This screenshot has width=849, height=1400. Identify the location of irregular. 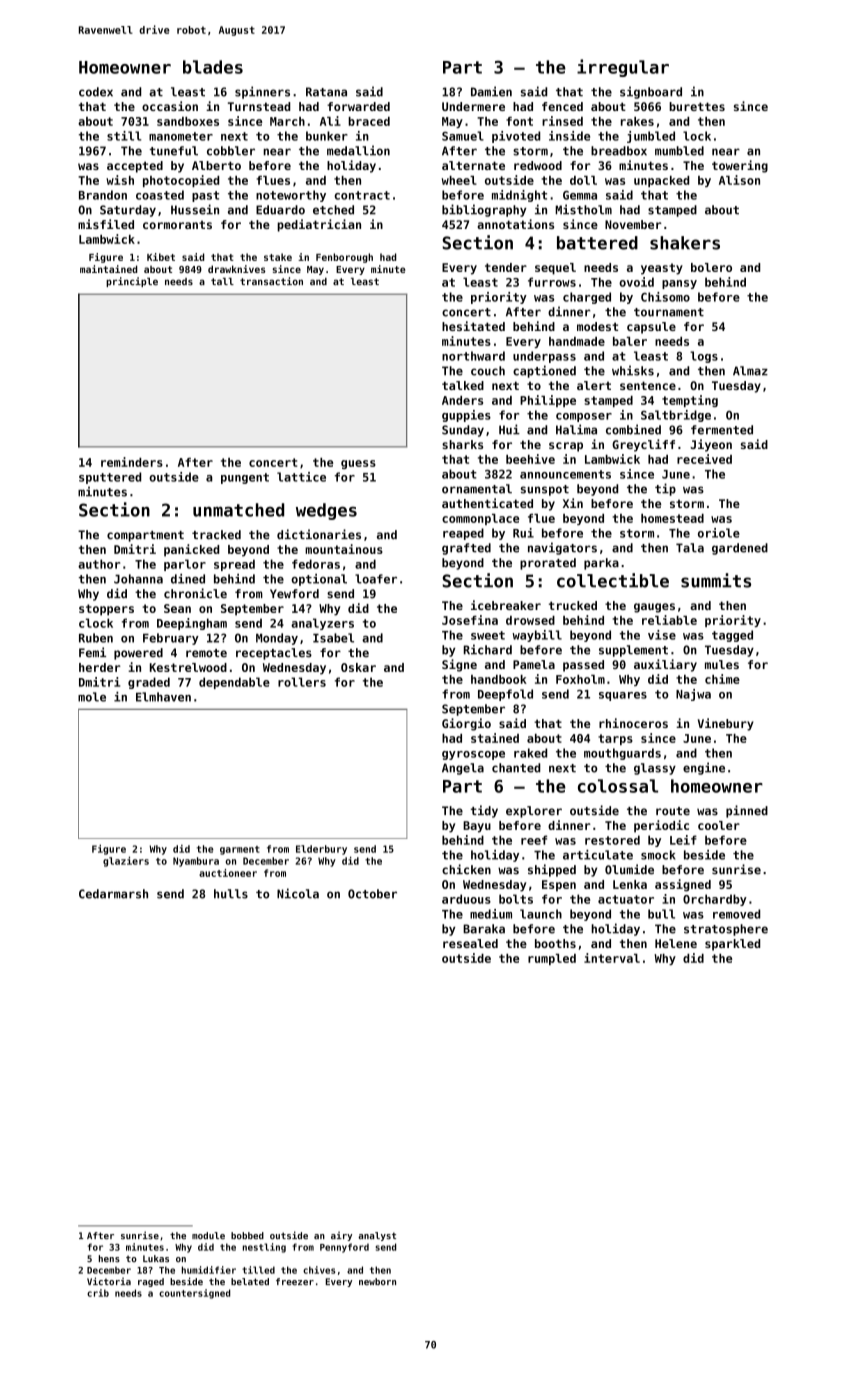
(623, 68).
